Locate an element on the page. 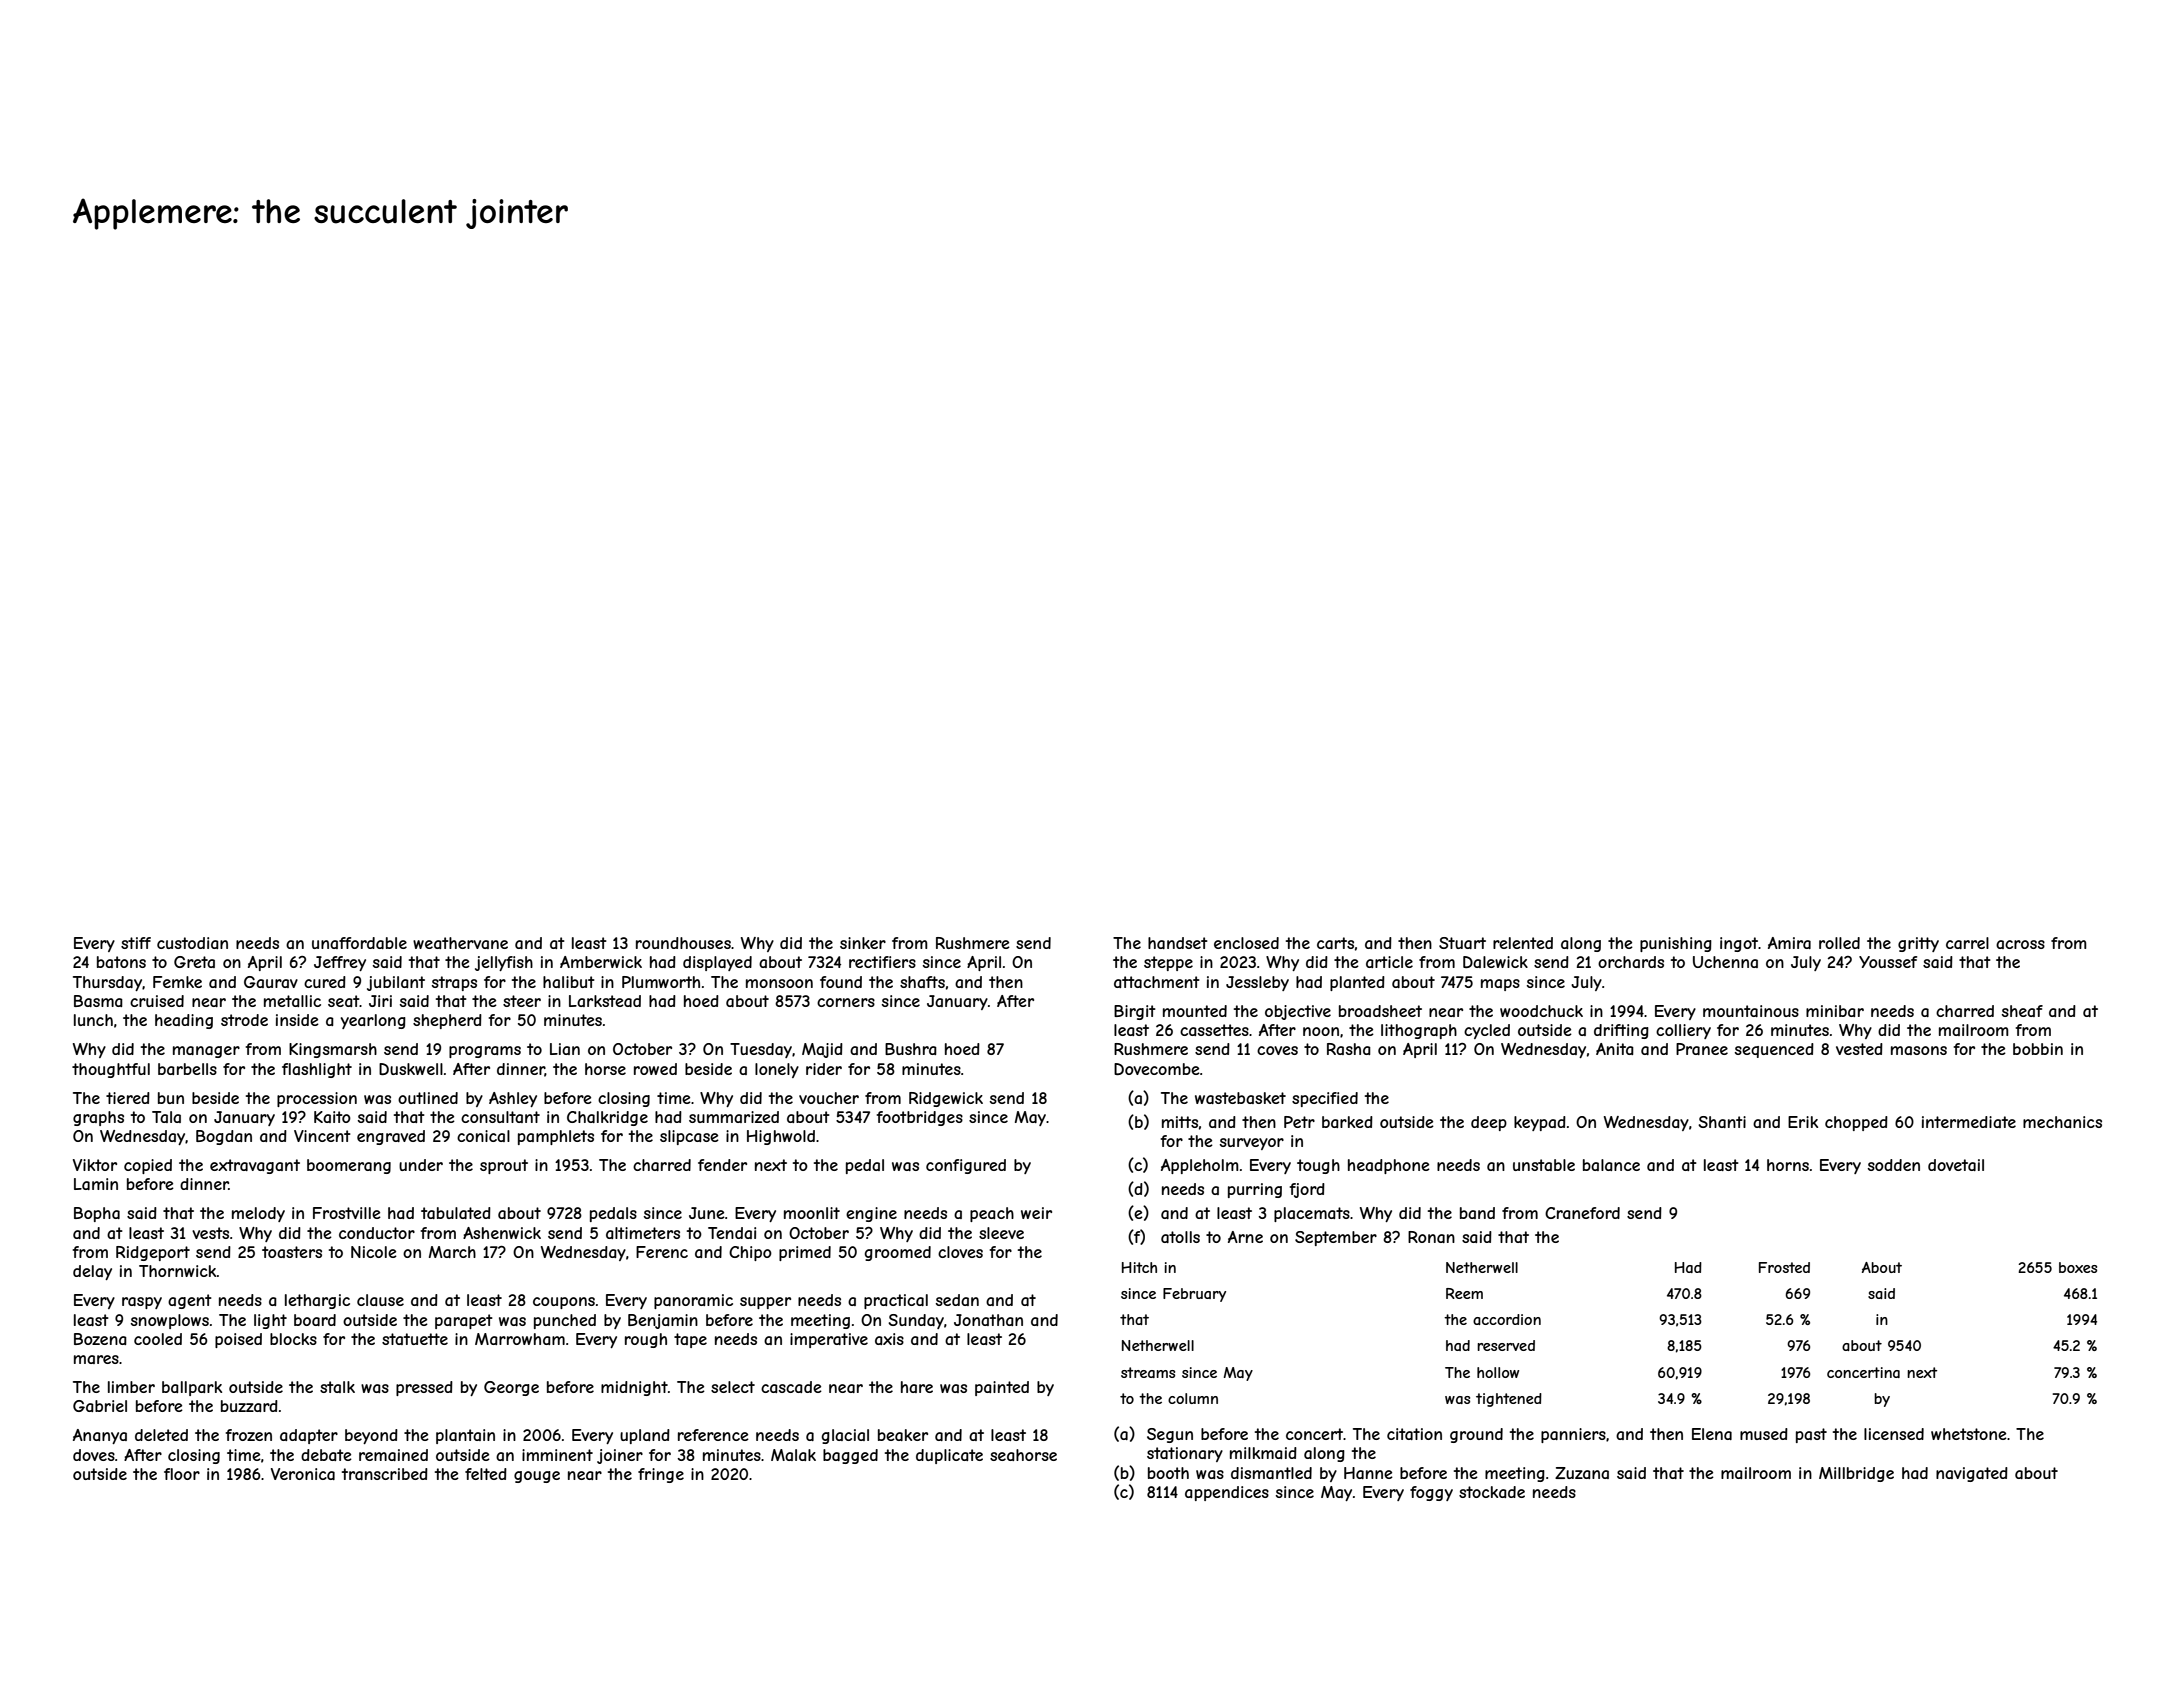  boxes is located at coordinates (2078, 1267).
